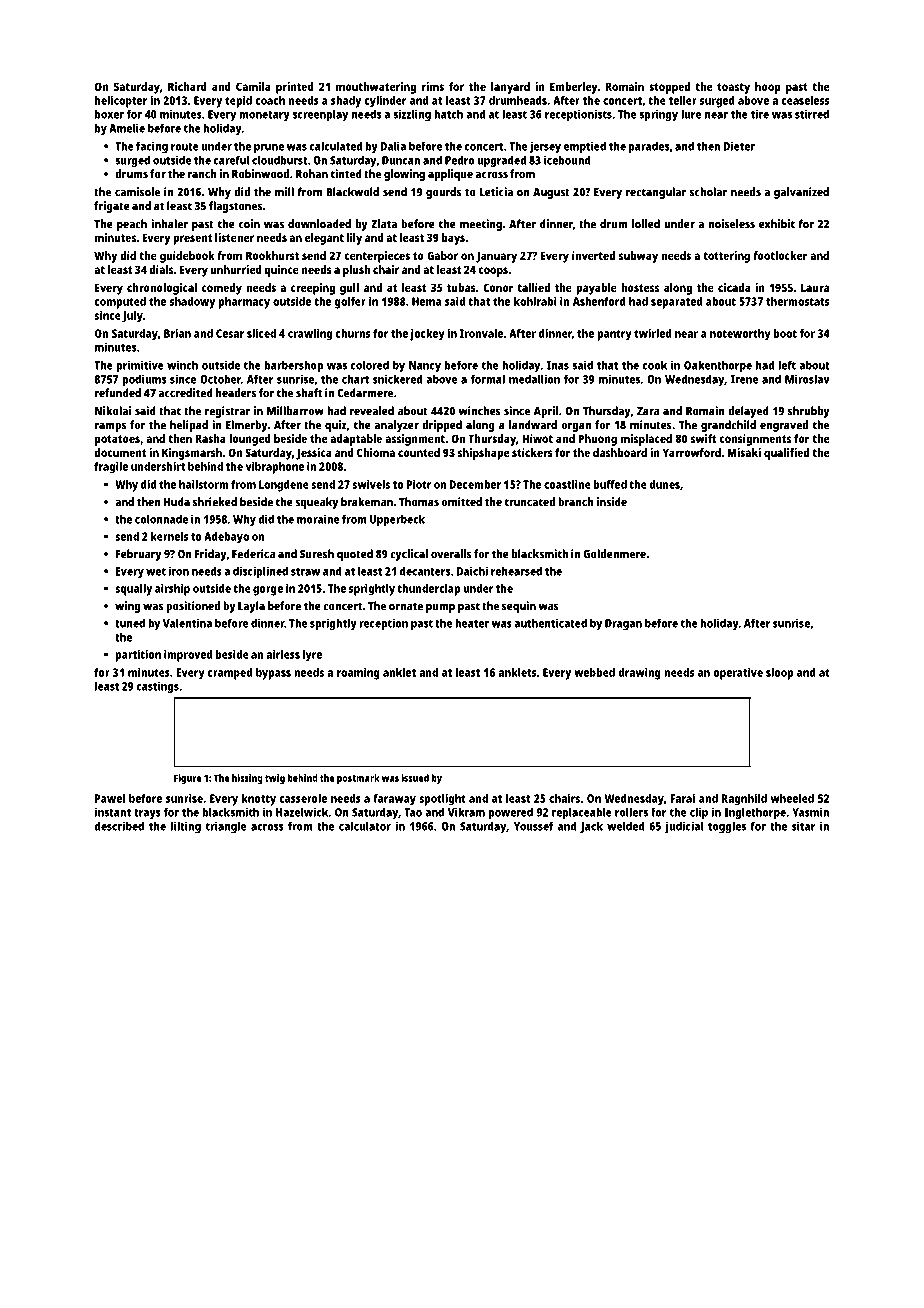 This screenshot has width=924, height=1308. I want to click on dunes, so click(664, 484).
